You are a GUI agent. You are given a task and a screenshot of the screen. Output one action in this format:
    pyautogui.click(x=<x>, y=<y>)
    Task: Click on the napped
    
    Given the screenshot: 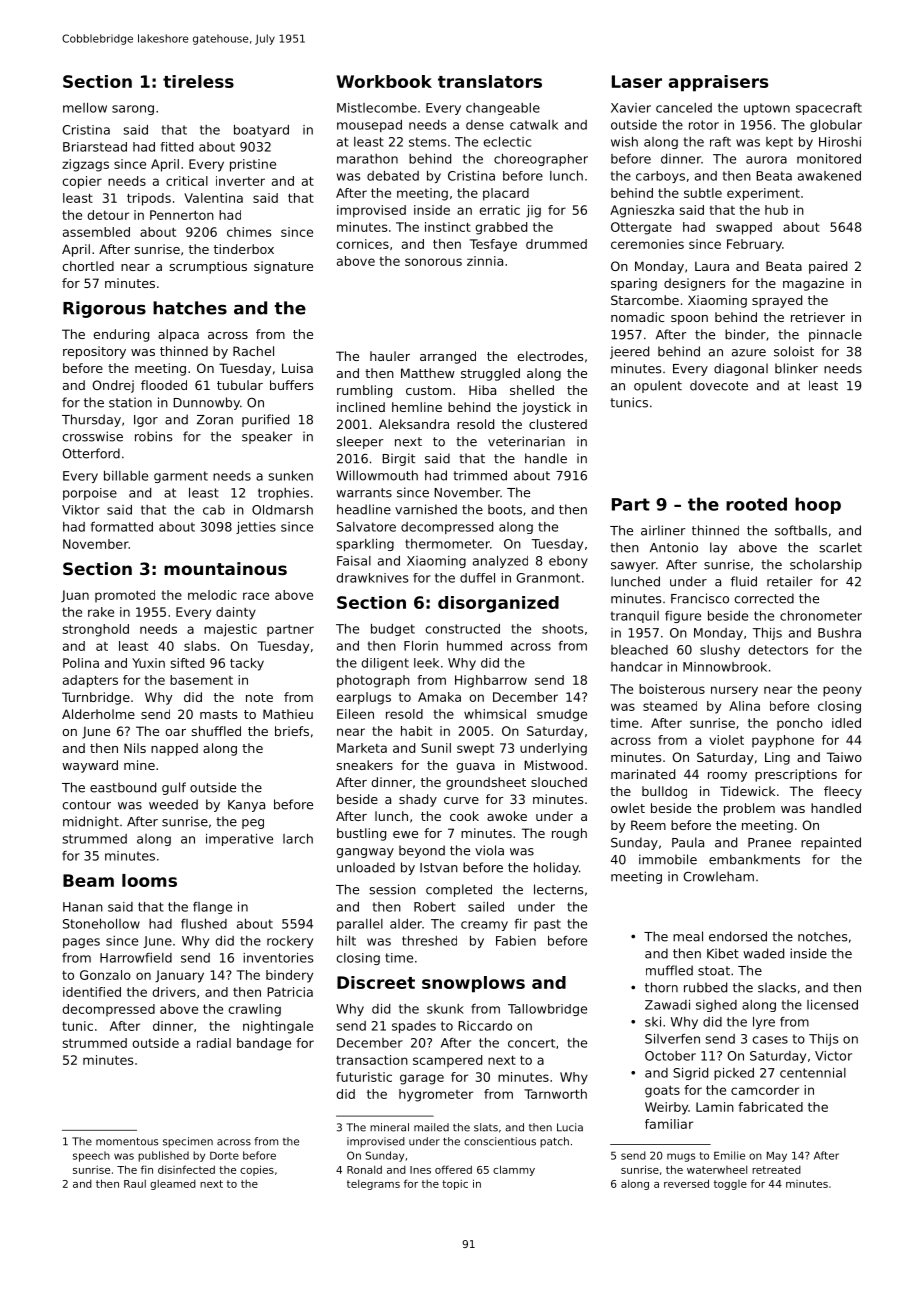 What is the action you would take?
    pyautogui.click(x=174, y=749)
